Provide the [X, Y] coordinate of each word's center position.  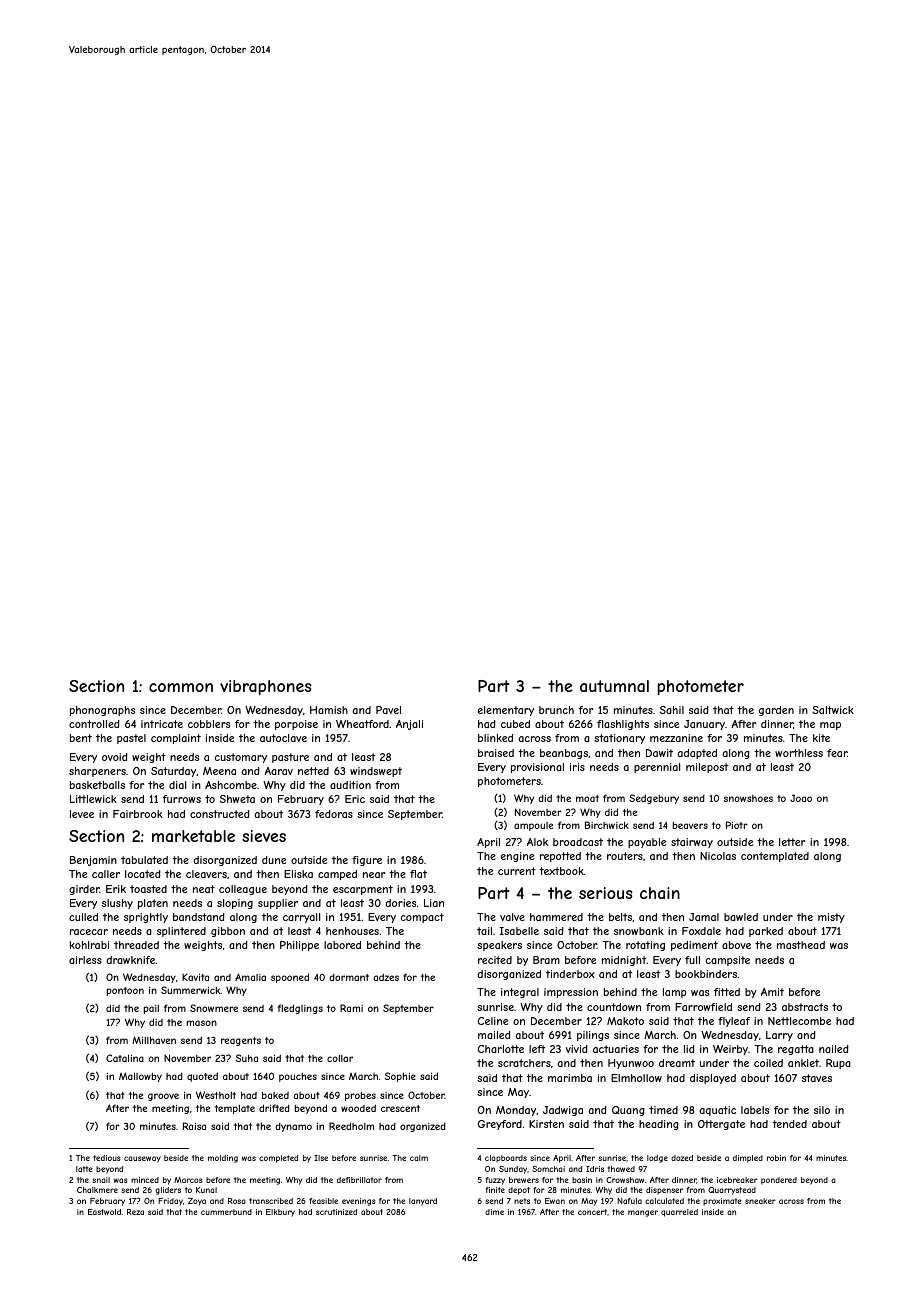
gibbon [228, 932]
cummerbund [226, 1212]
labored [342, 945]
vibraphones [266, 687]
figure [367, 861]
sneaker [760, 1201]
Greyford [500, 1125]
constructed [220, 814]
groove [163, 1097]
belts [620, 917]
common [181, 687]
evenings [359, 1202]
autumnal [614, 686]
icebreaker [737, 1180]
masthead [801, 945]
